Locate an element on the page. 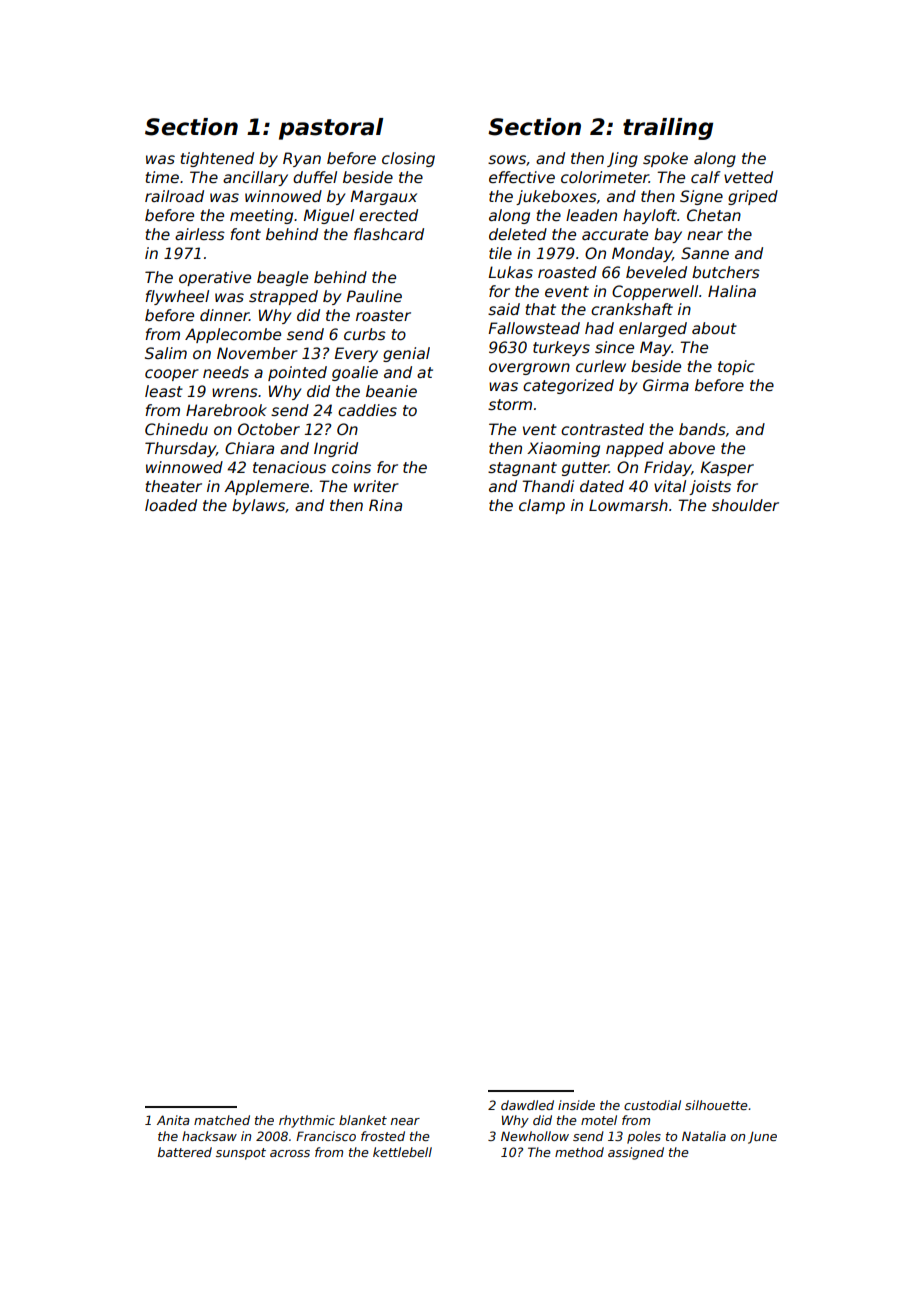 This image has width=924, height=1311. bylaws is located at coordinates (258, 506).
